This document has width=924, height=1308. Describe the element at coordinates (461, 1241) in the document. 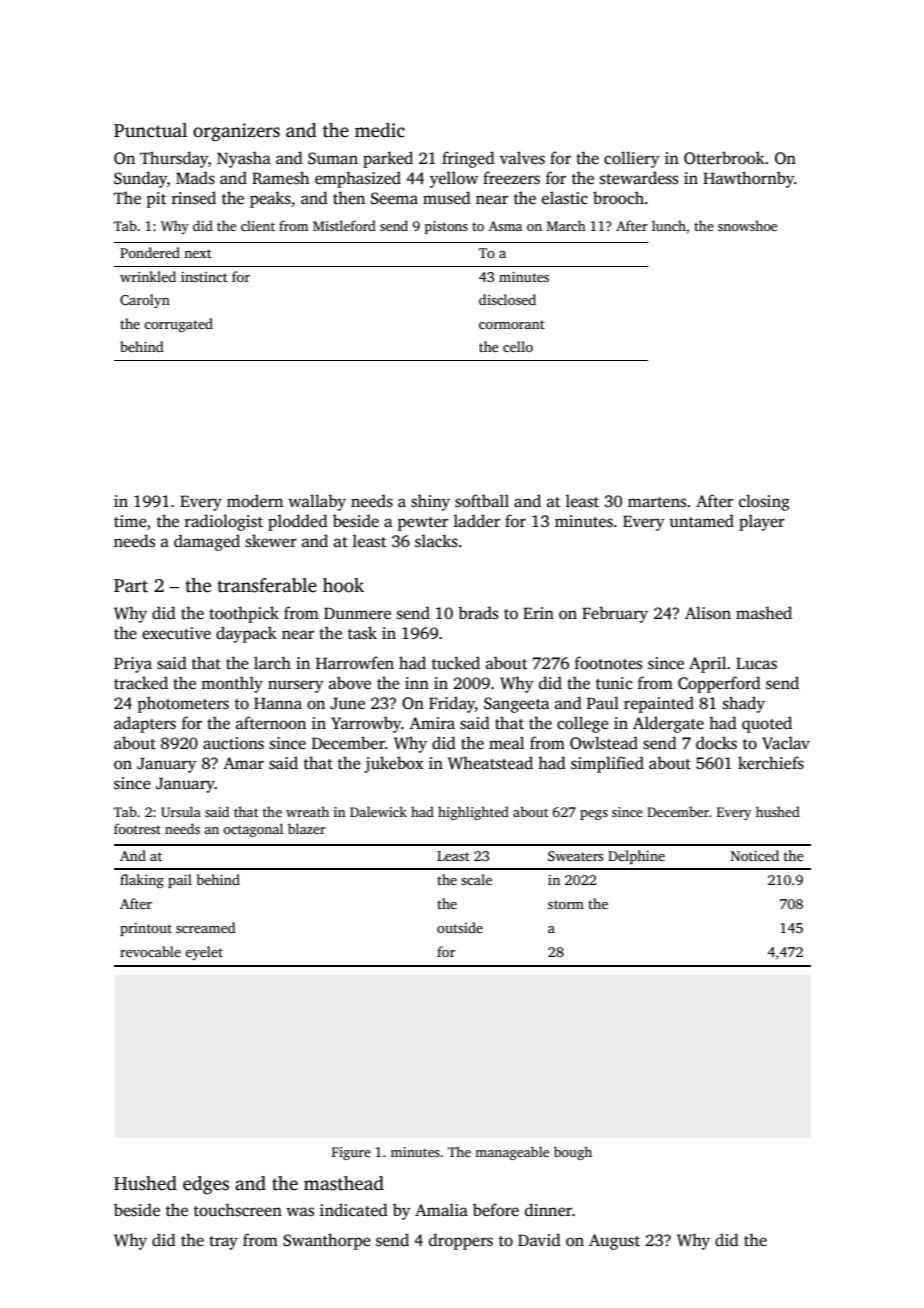

I see `droppers` at that location.
